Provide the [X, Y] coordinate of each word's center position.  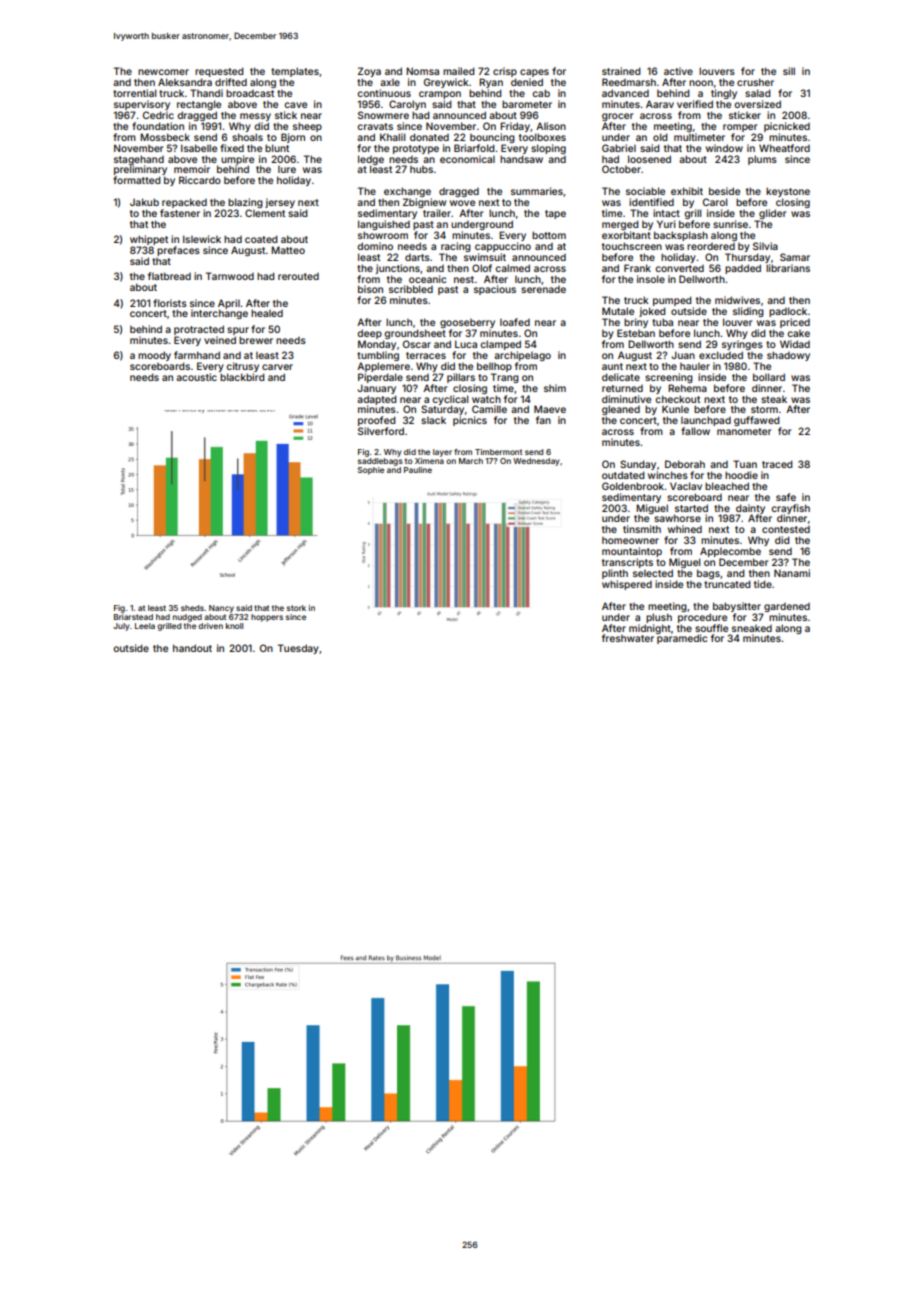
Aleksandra [185, 82]
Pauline [418, 470]
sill [789, 71]
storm [764, 409]
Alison [551, 126]
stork [296, 608]
